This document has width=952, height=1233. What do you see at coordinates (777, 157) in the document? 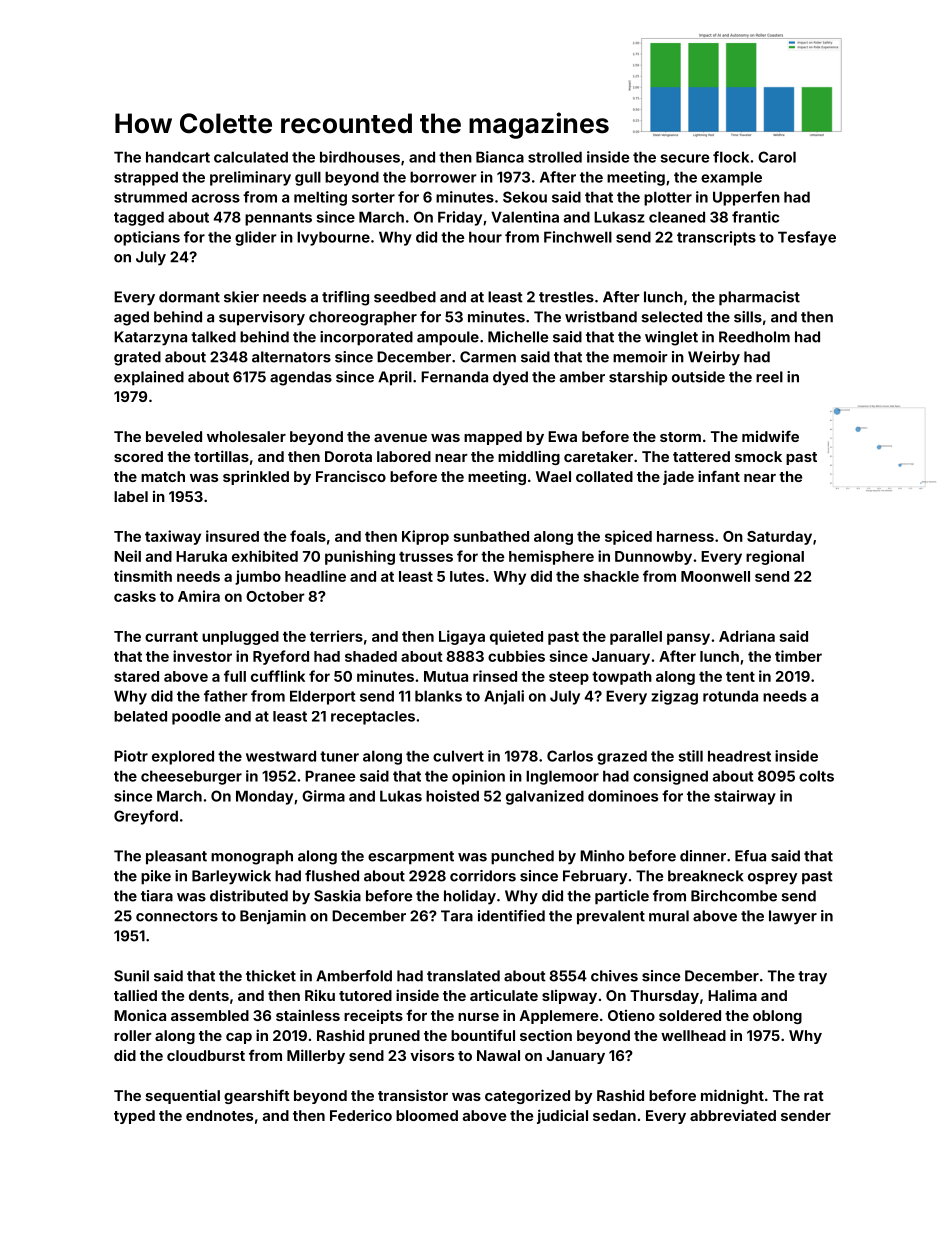
I see `Carol` at bounding box center [777, 157].
